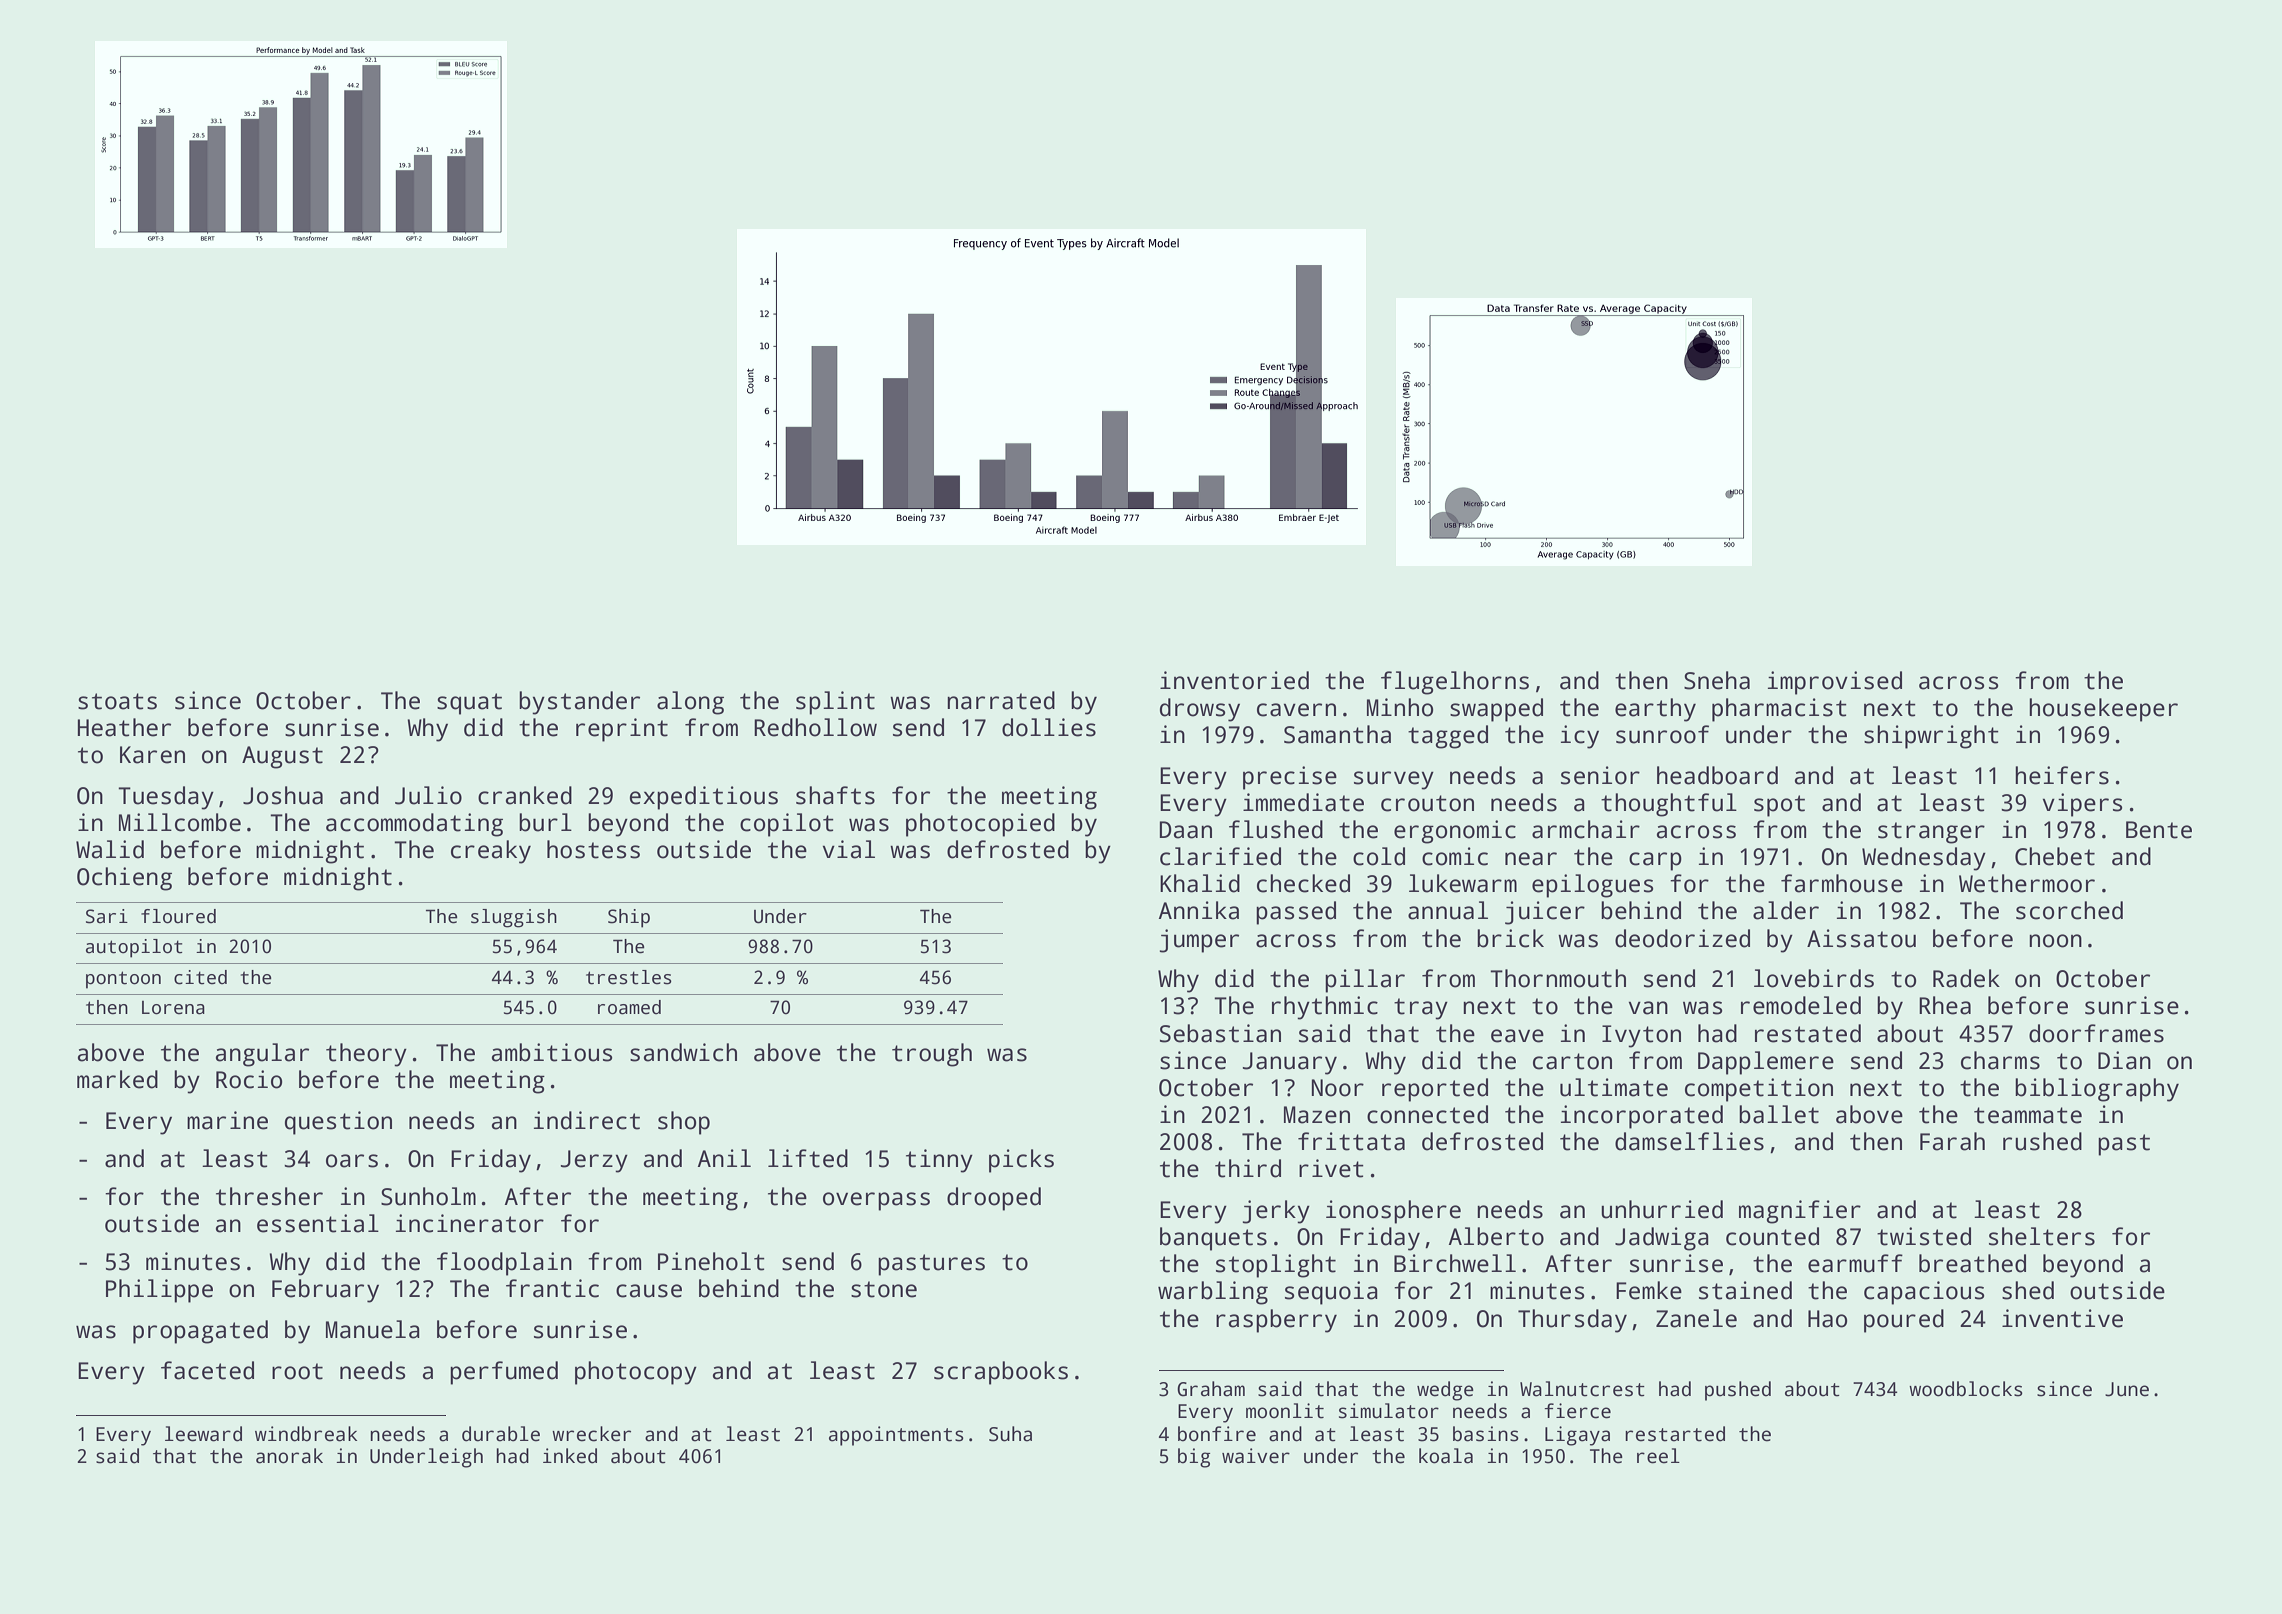 This page has width=2282, height=1614. What do you see at coordinates (2096, 1033) in the page?
I see `doorframes` at bounding box center [2096, 1033].
